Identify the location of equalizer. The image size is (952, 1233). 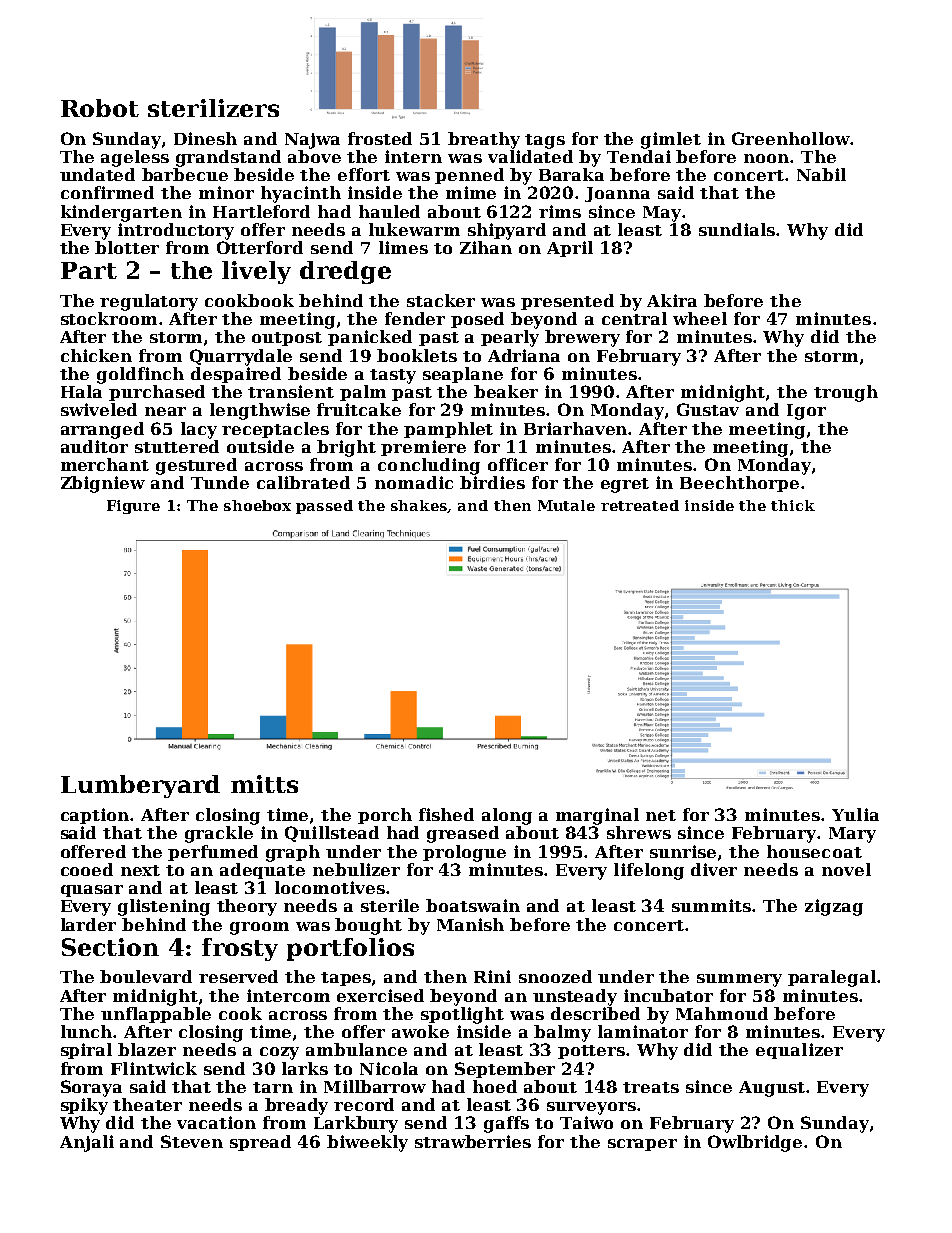
(799, 1051).
